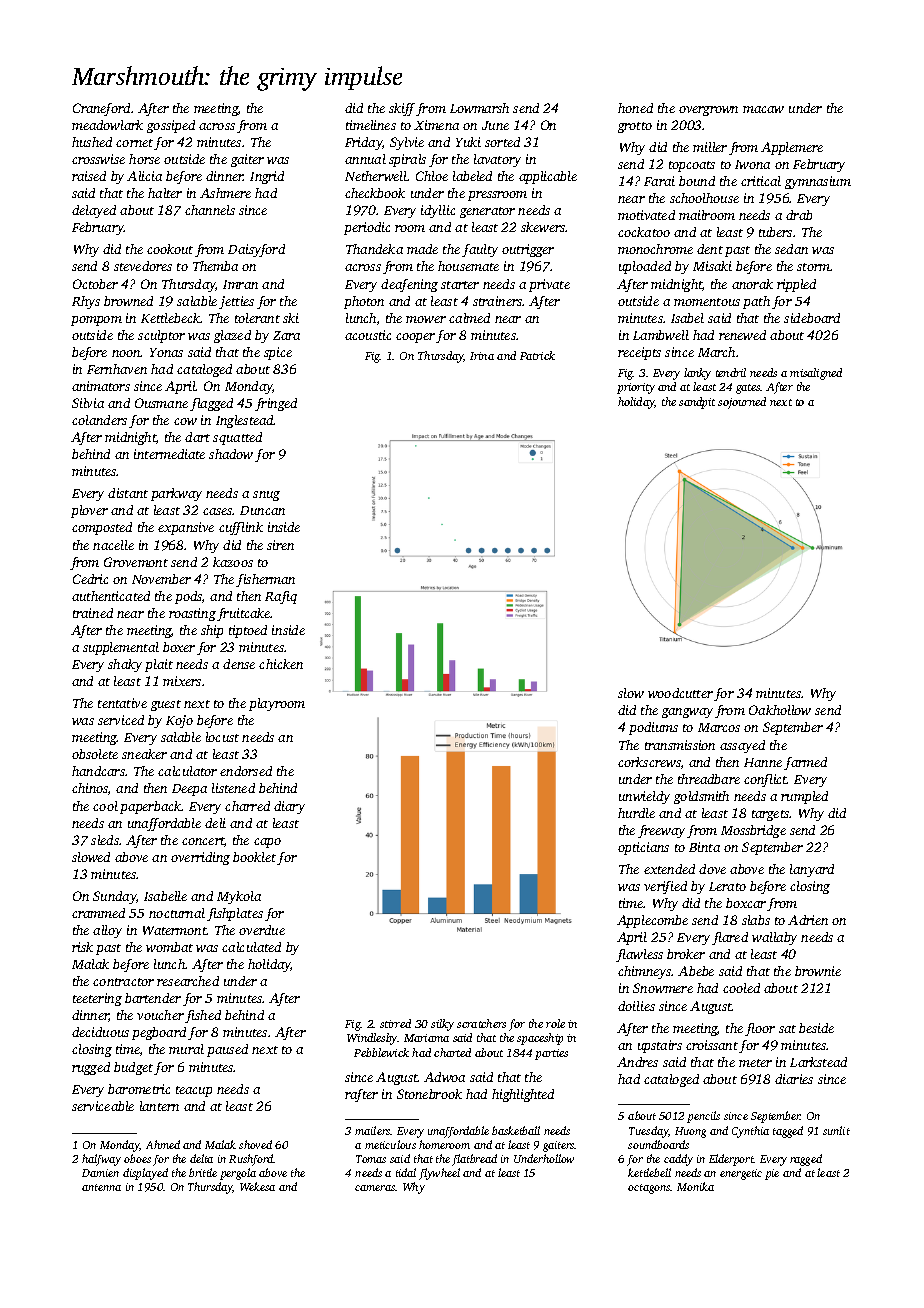 This screenshot has height=1308, width=924. What do you see at coordinates (101, 1187) in the screenshot?
I see `antenna` at bounding box center [101, 1187].
